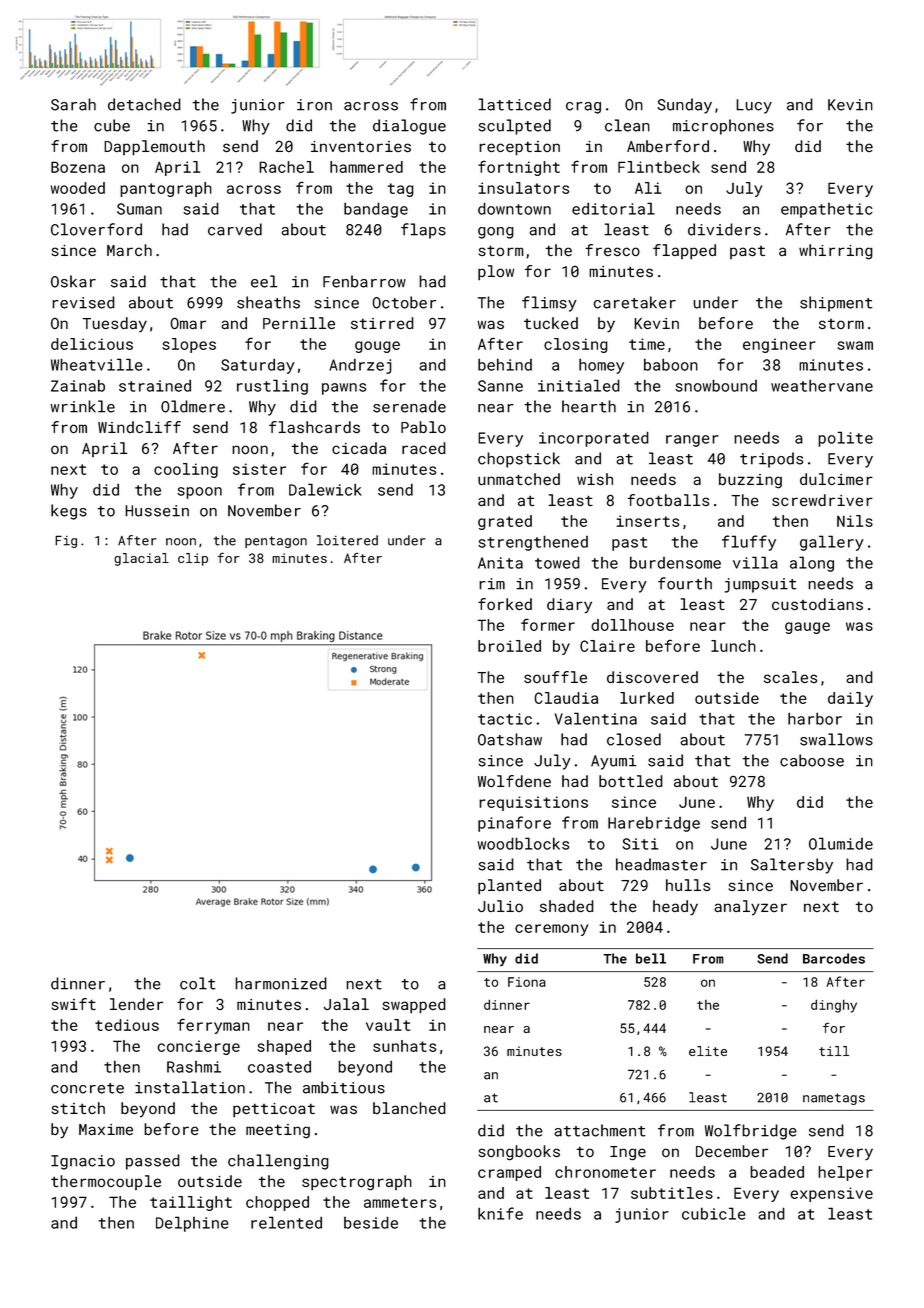 The width and height of the image is (924, 1308). I want to click on elite, so click(708, 1051).
